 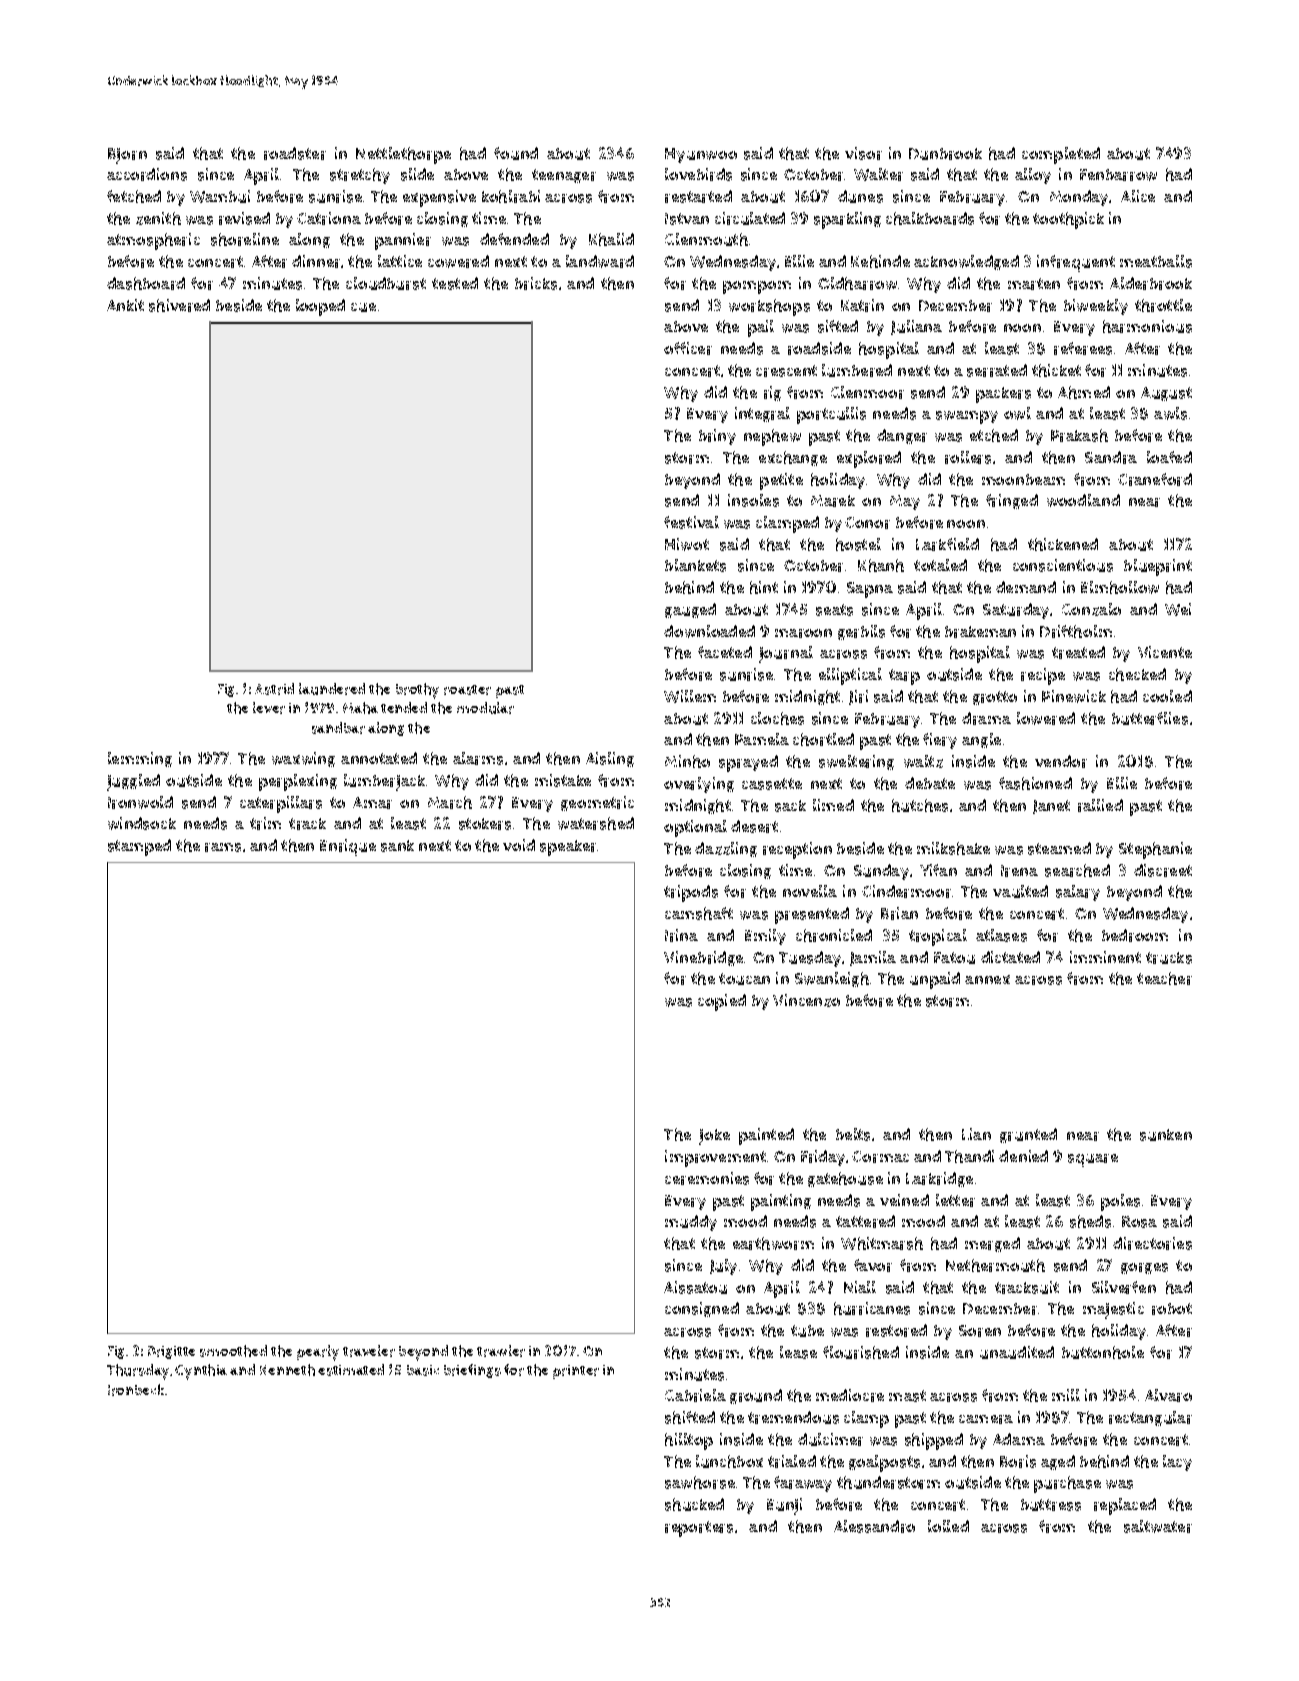 What do you see at coordinates (1059, 848) in the document?
I see `steamed` at bounding box center [1059, 848].
